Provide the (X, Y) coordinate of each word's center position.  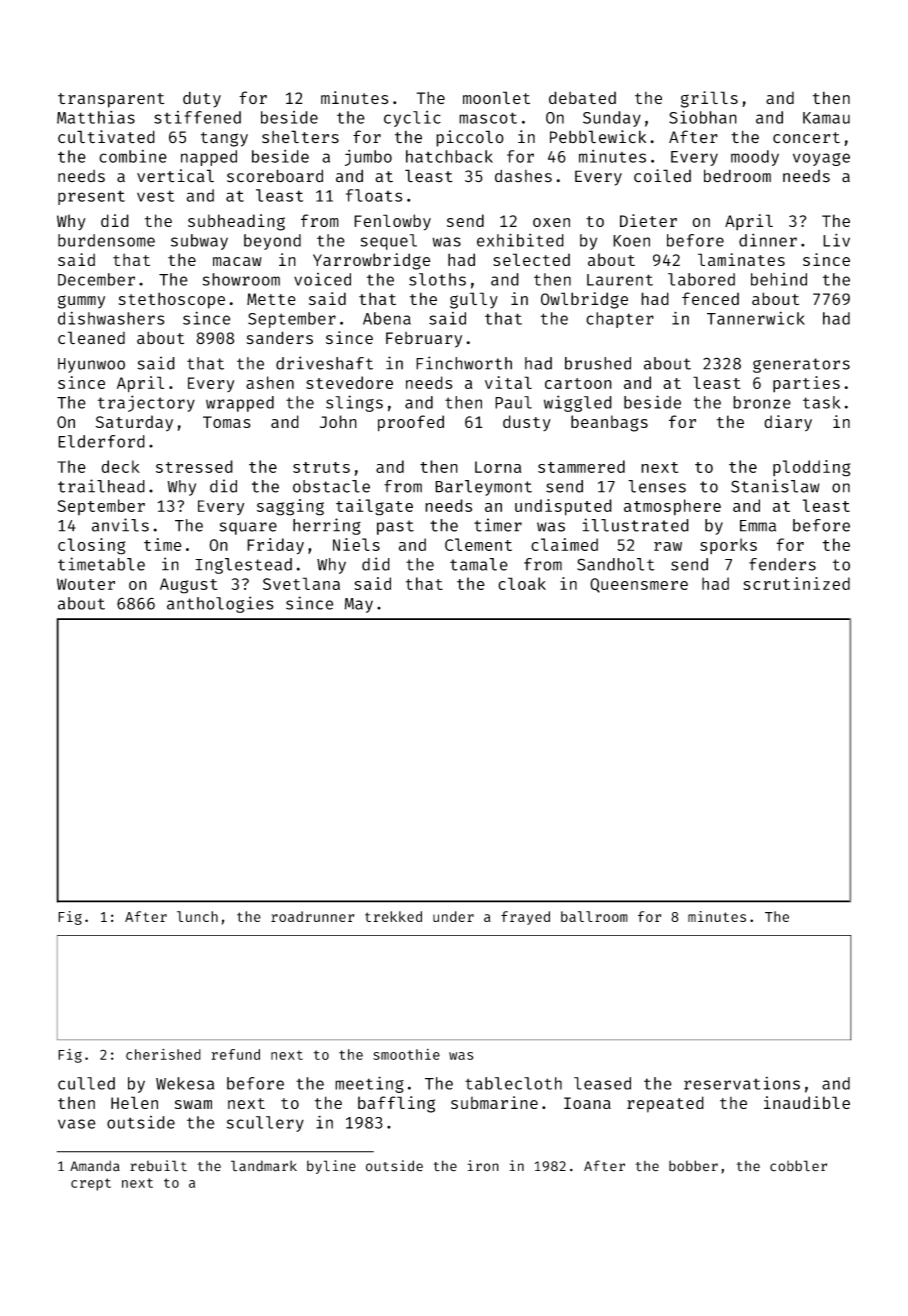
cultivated (106, 137)
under (453, 916)
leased (602, 1083)
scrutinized (796, 583)
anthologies (220, 604)
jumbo (368, 158)
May (359, 605)
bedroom (737, 176)
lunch (197, 916)
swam (193, 1104)
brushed (598, 363)
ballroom (594, 916)
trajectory (146, 403)
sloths (437, 279)
